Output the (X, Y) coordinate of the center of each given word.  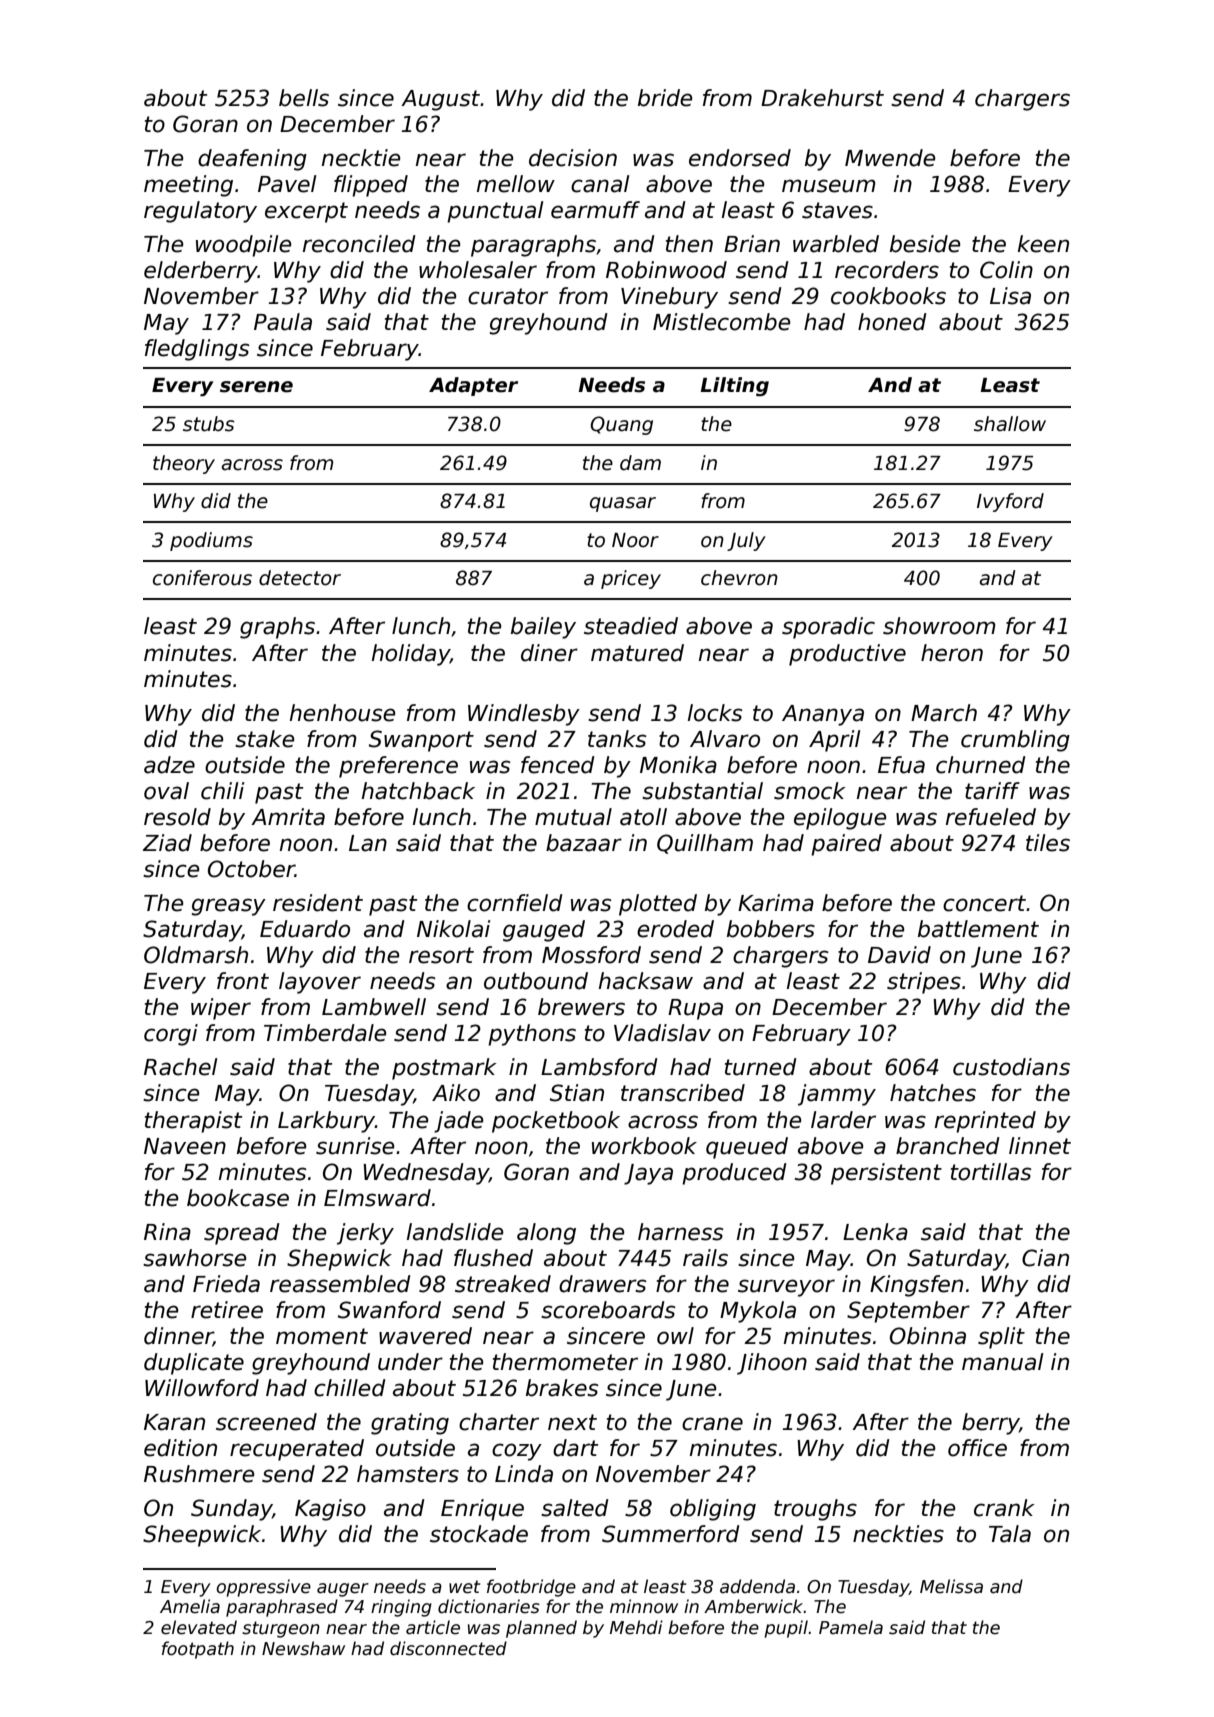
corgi (171, 1035)
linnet (1040, 1146)
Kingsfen (916, 1286)
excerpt (306, 212)
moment (322, 1336)
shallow (1010, 424)
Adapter (473, 386)
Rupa (695, 1009)
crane (712, 1424)
